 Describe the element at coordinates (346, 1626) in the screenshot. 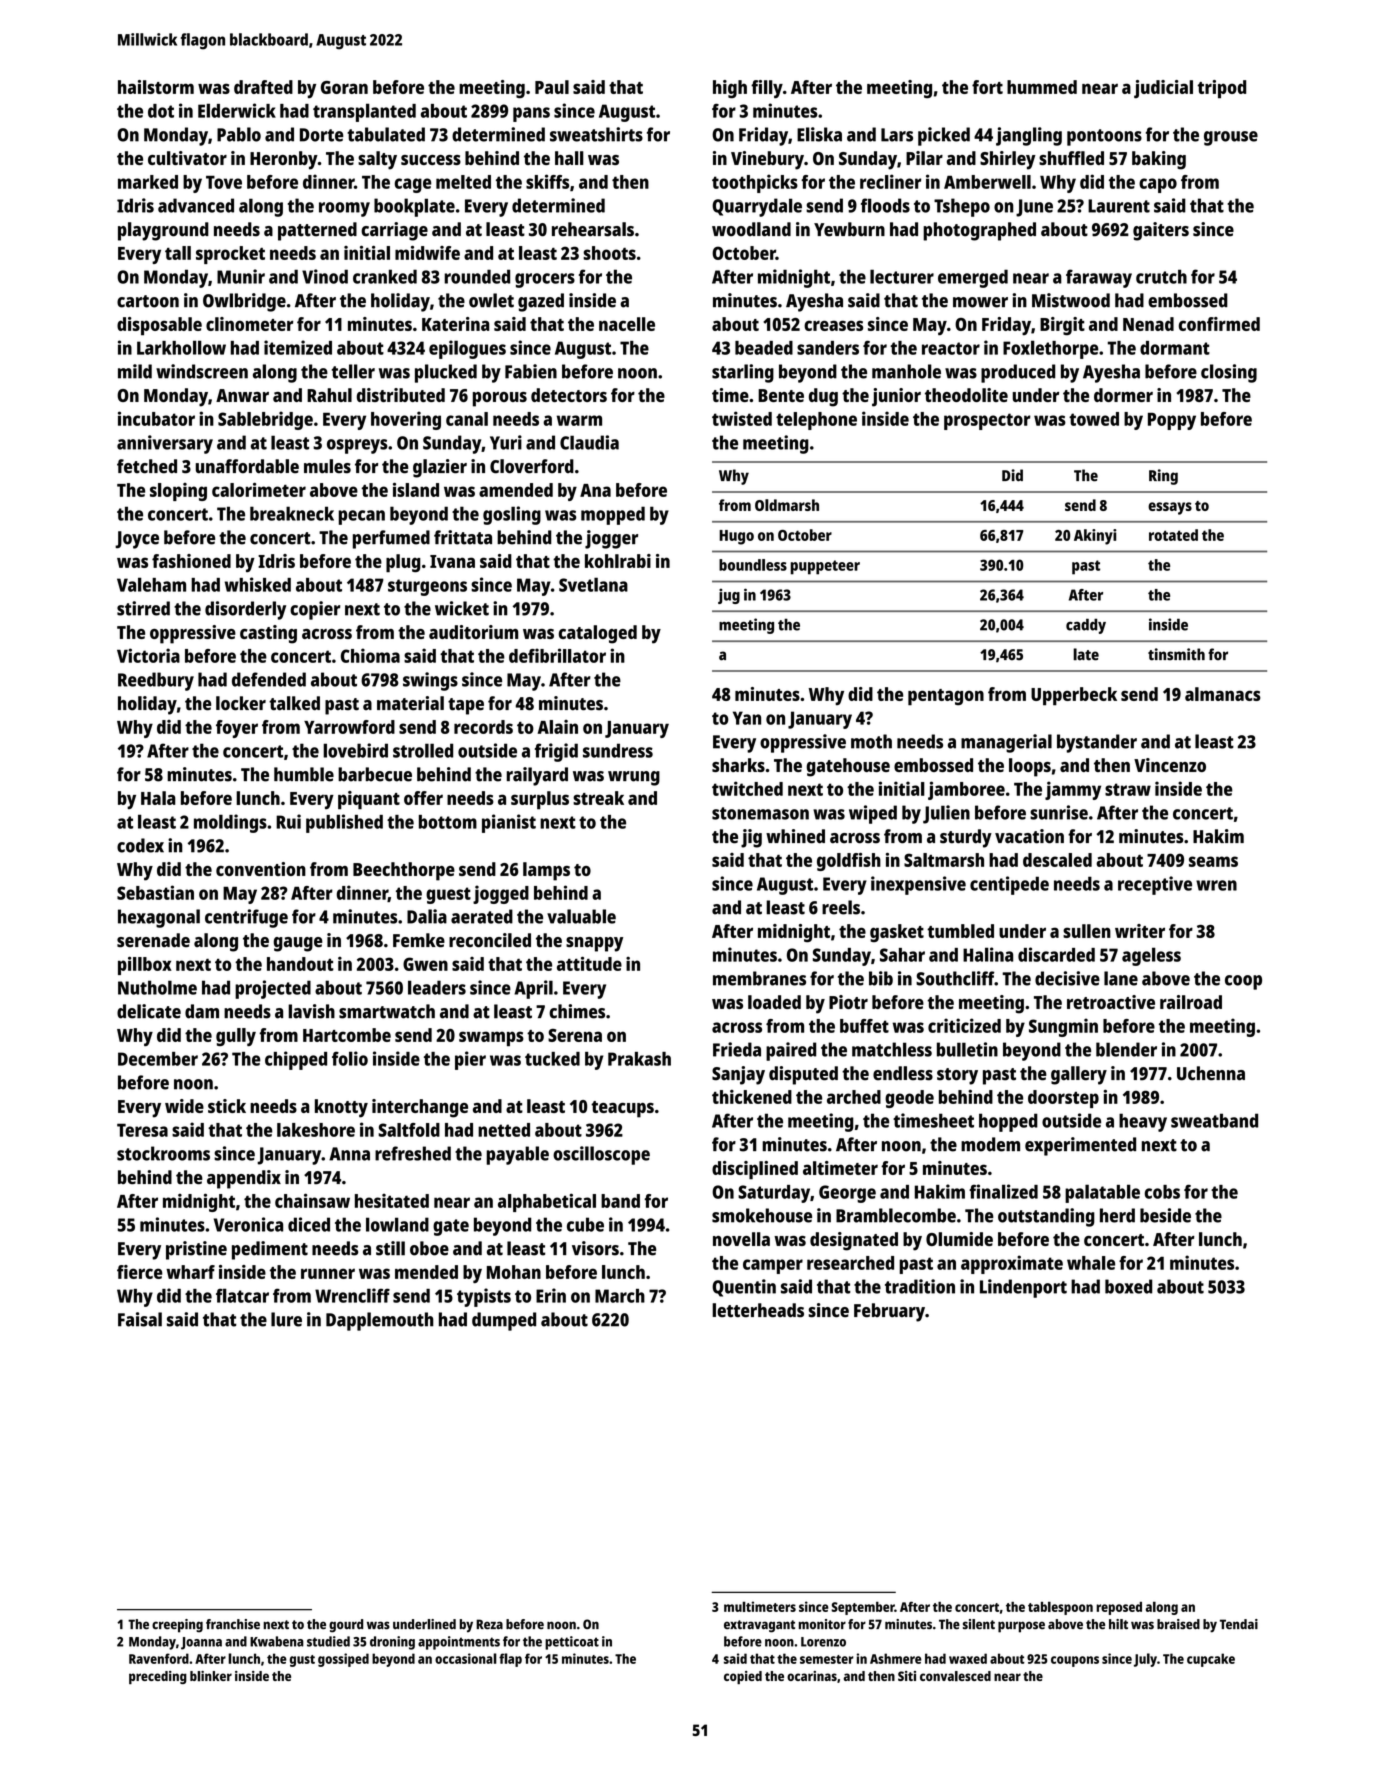

I see `gourd` at that location.
